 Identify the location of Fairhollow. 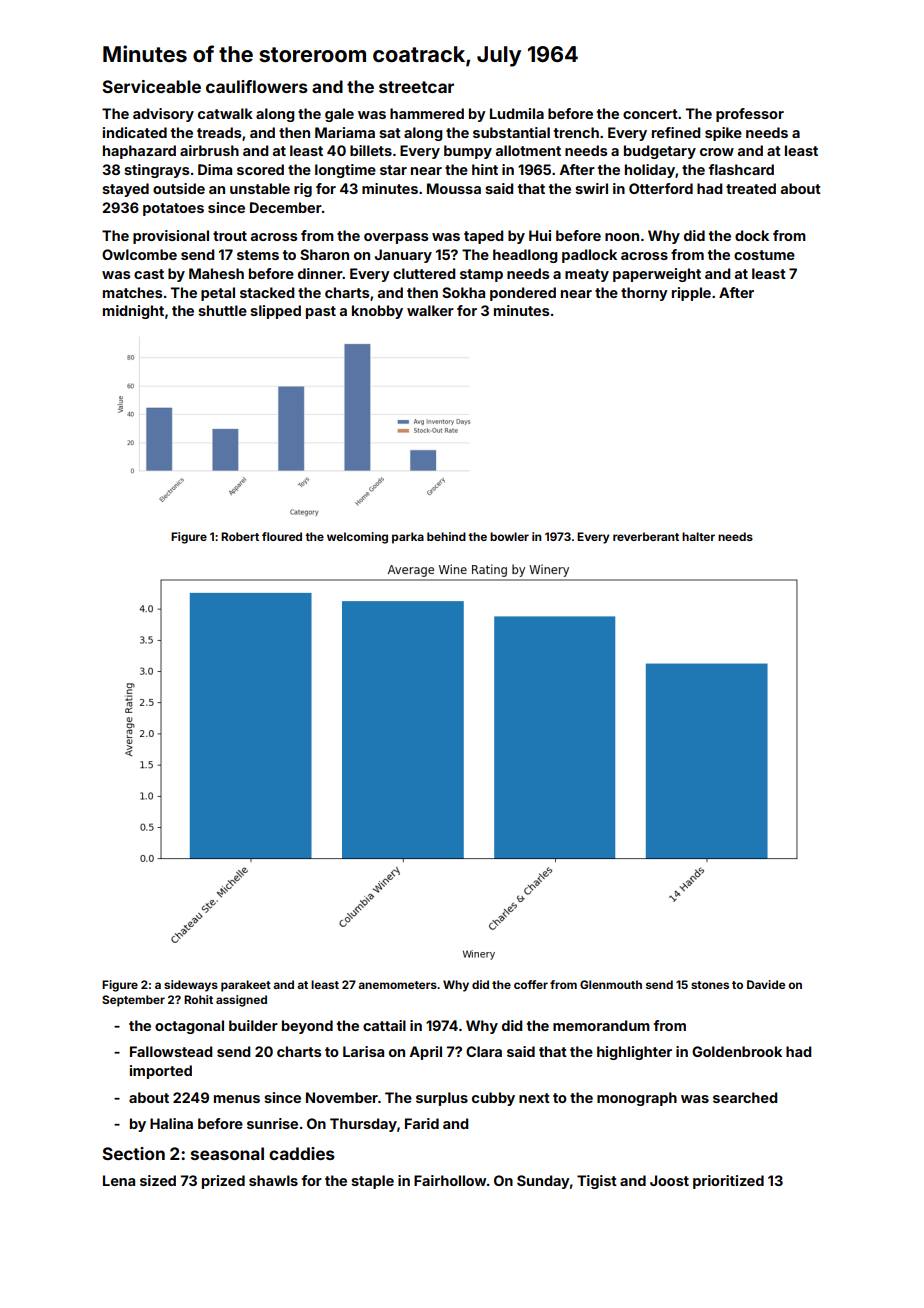
(450, 1180).
